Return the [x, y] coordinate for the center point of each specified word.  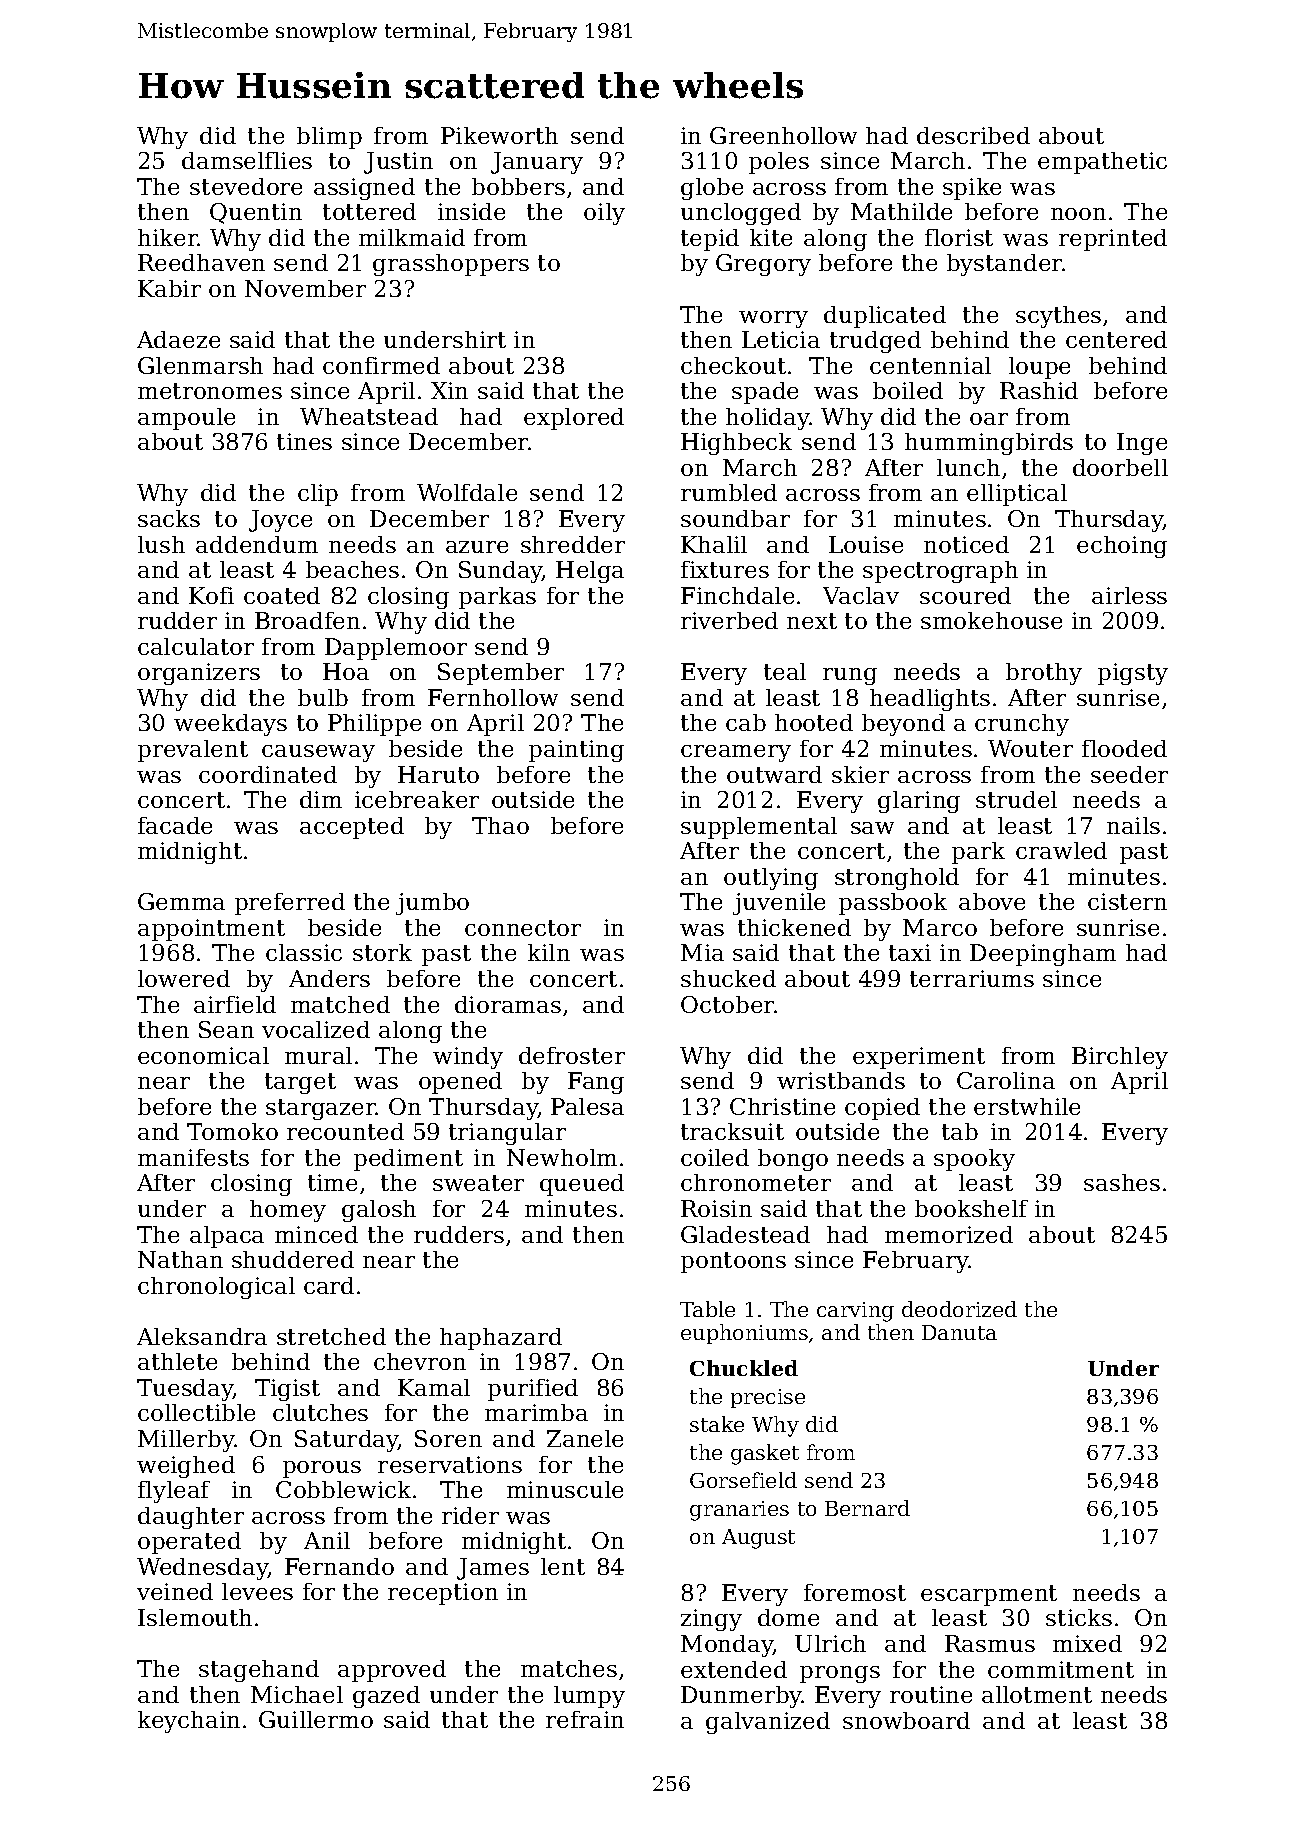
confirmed [381, 365]
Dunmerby [741, 1697]
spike [972, 189]
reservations [450, 1464]
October [728, 1004]
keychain [189, 1722]
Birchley [1120, 1058]
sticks [1079, 1617]
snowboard [906, 1720]
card [329, 1285]
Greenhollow [783, 135]
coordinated [268, 774]
